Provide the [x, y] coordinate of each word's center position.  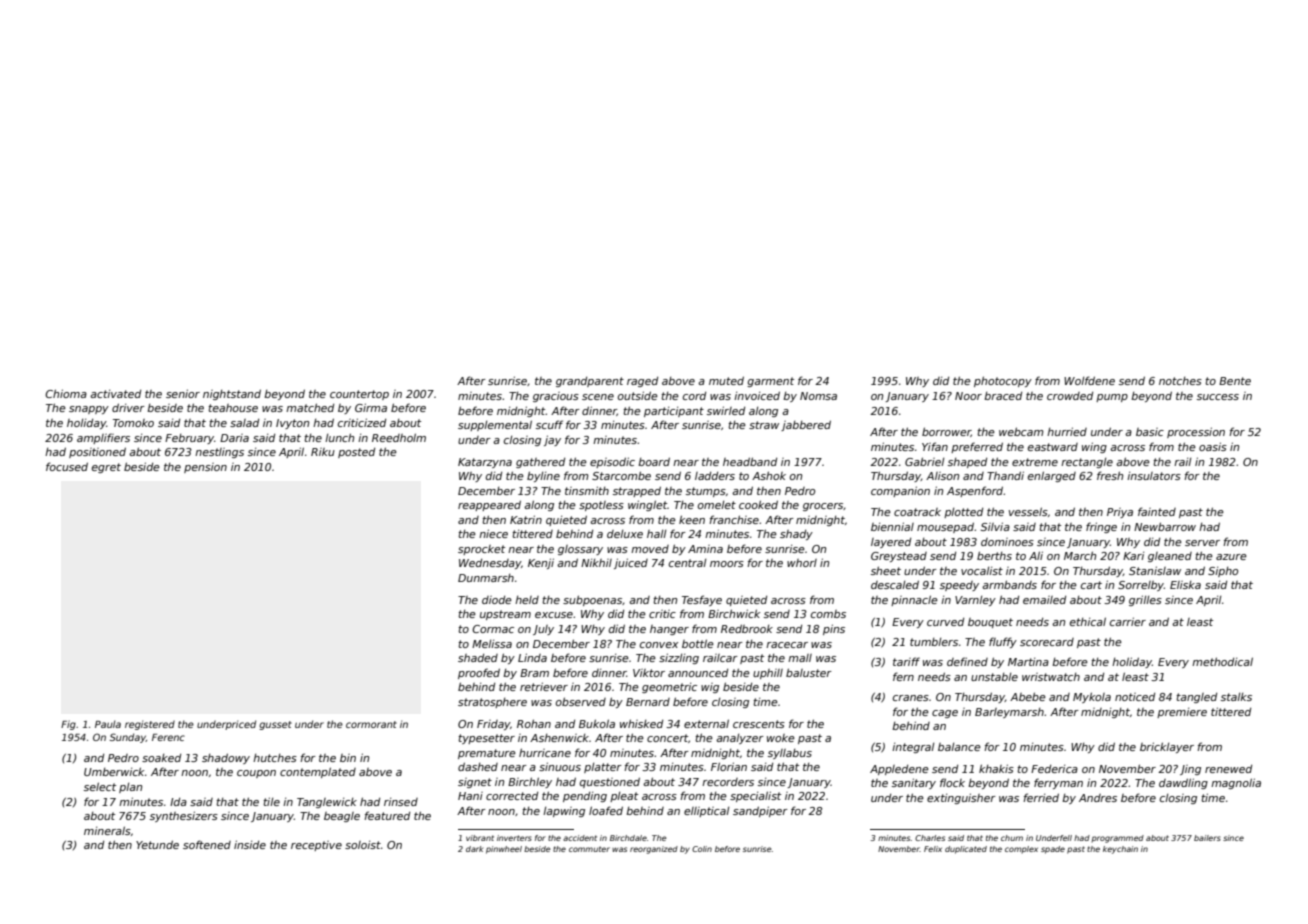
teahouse [233, 408]
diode [497, 600]
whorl [802, 563]
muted [726, 380]
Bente [1235, 381]
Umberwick [114, 771]
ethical [1088, 621]
